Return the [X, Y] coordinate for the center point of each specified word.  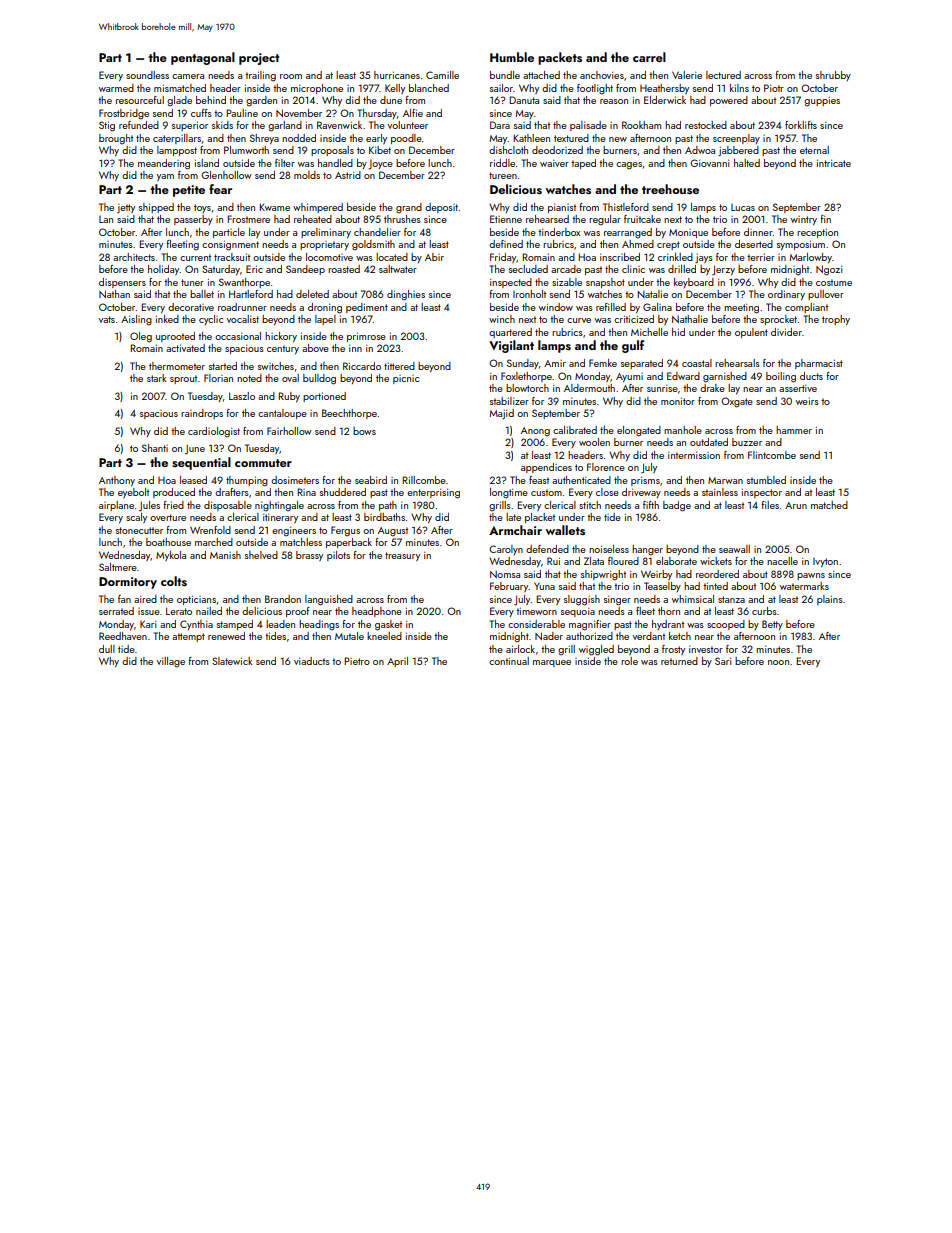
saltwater [398, 269]
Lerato [179, 611]
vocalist [243, 319]
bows [364, 431]
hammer [794, 430]
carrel [649, 57]
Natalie [653, 294]
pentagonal [203, 58]
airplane [116, 506]
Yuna [544, 586]
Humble [512, 57]
